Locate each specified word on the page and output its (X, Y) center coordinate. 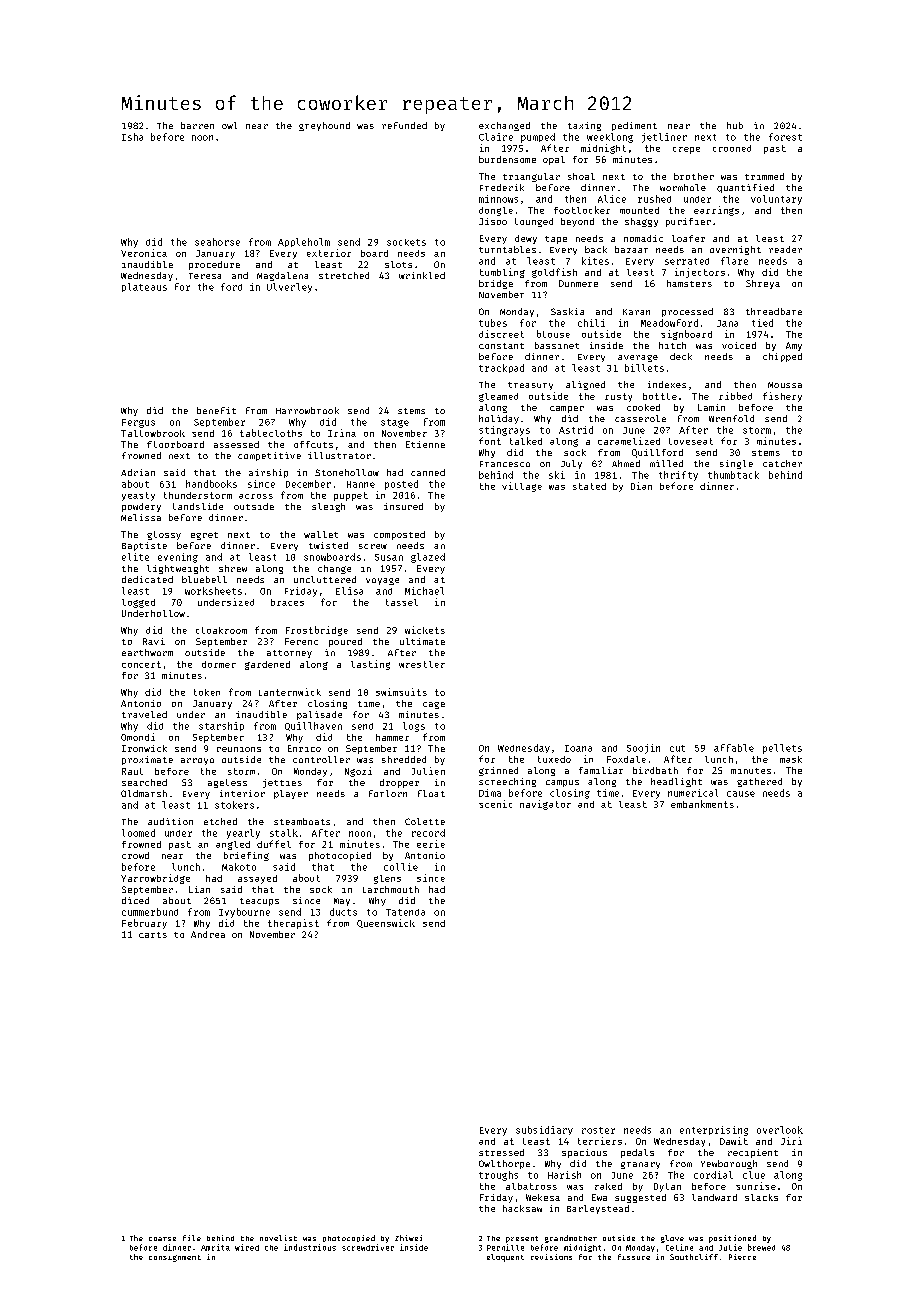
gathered (759, 782)
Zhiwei (408, 1238)
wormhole (683, 187)
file (192, 1238)
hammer (392, 737)
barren (197, 125)
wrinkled (422, 275)
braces (287, 602)
